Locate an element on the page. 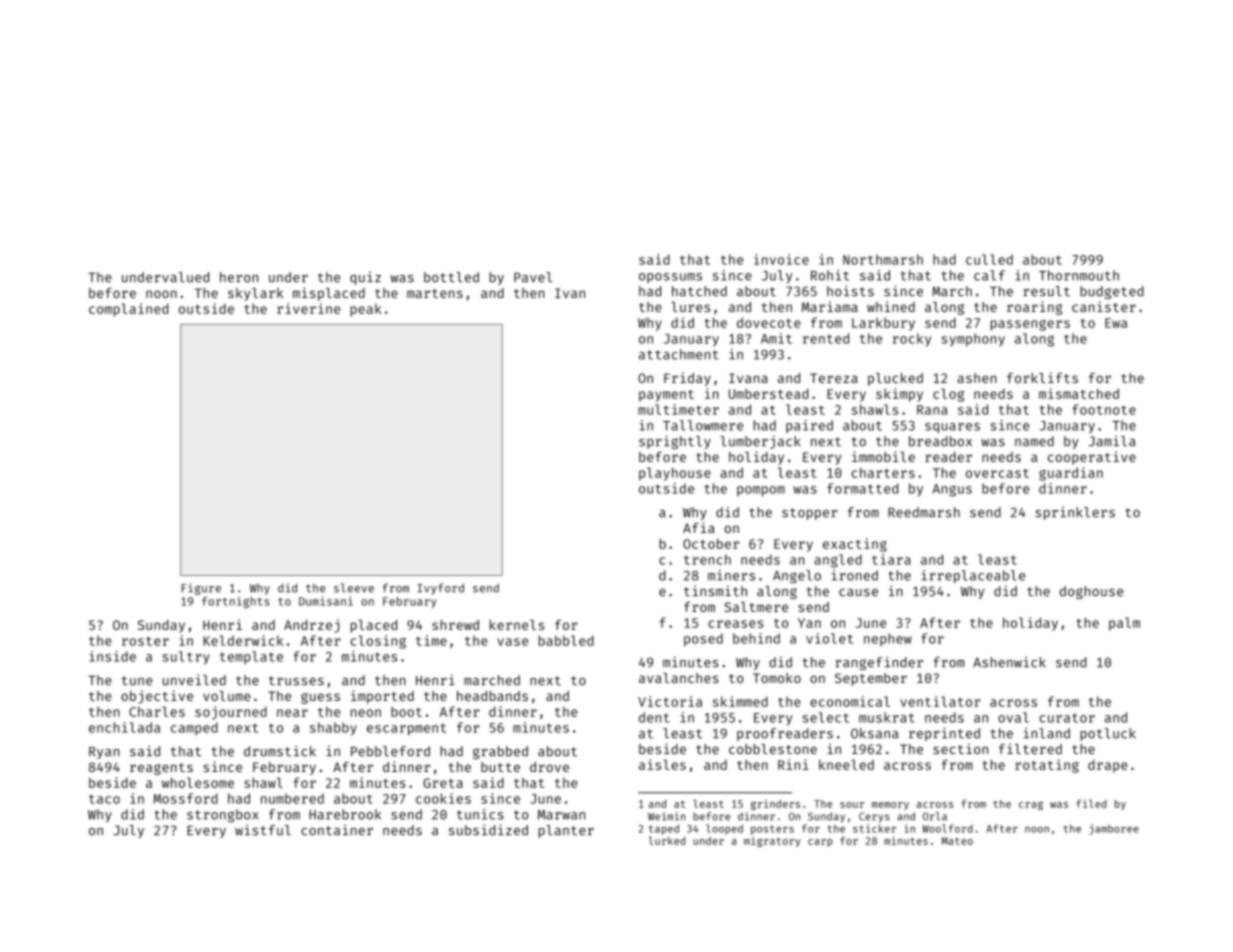  numbered is located at coordinates (292, 798).
